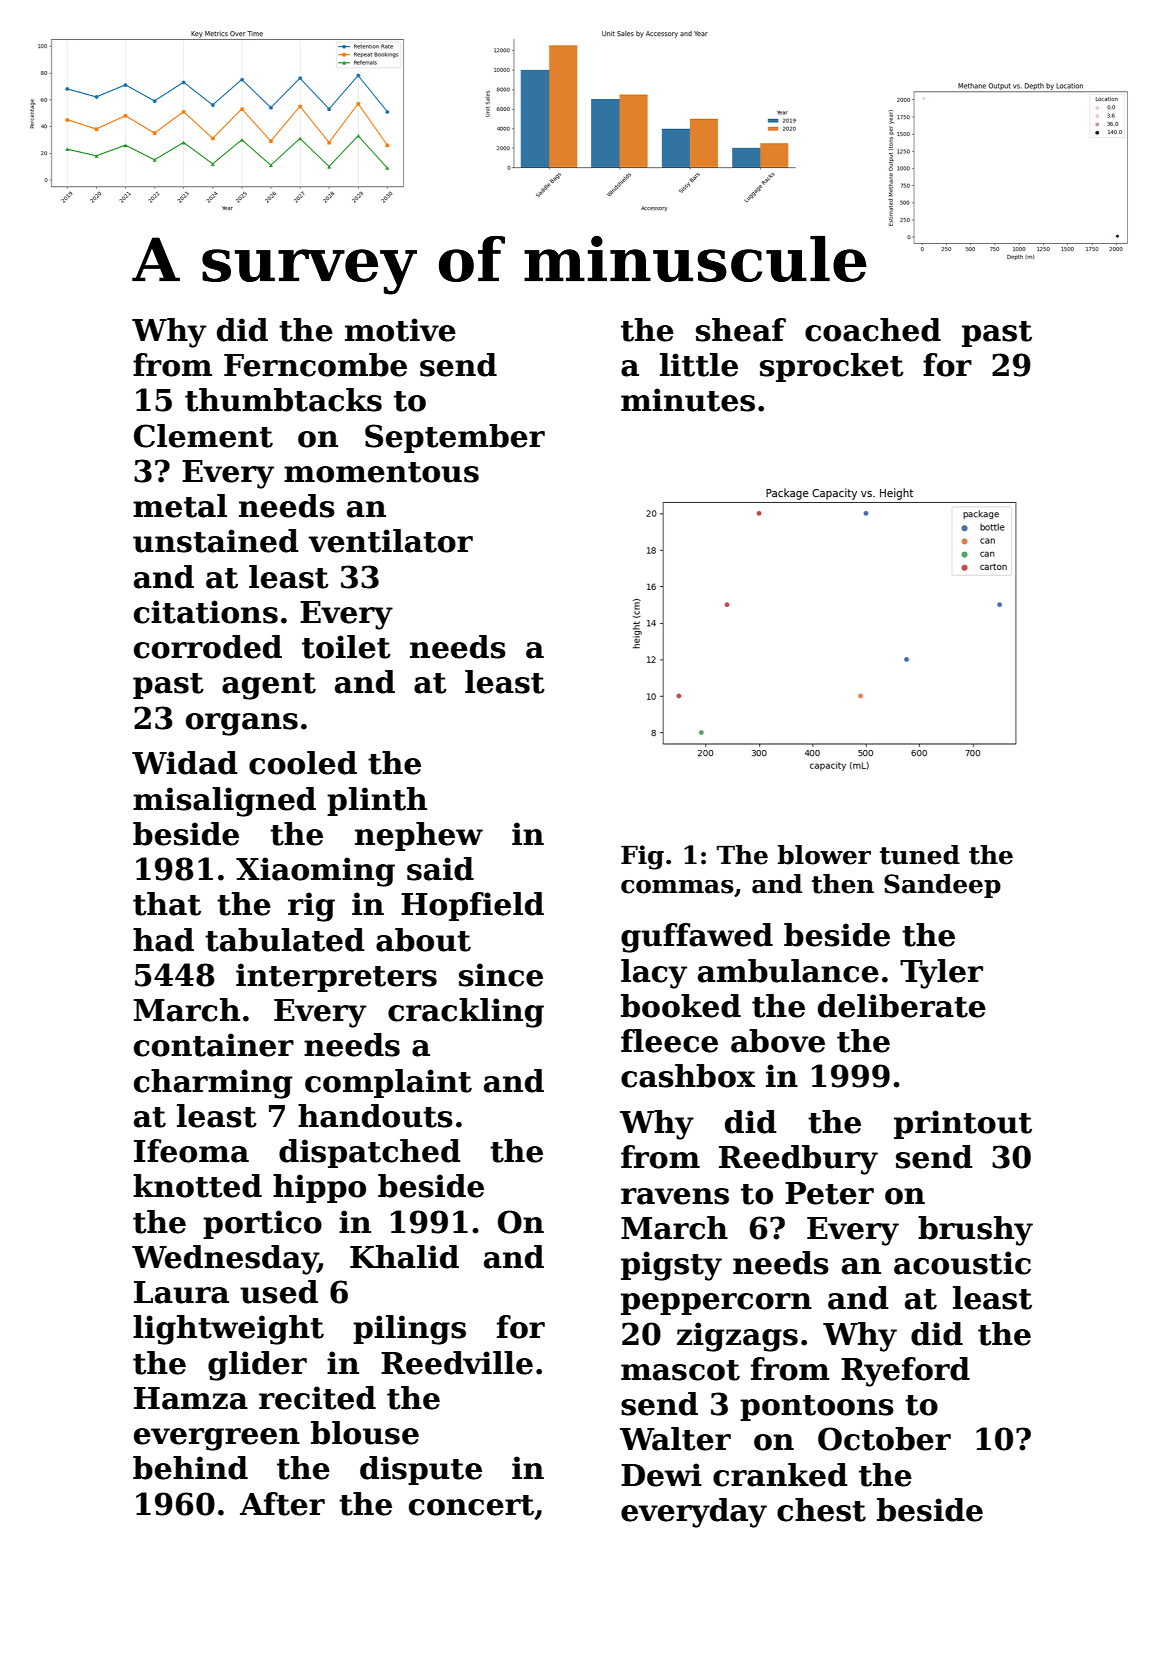 The width and height of the page is (1165, 1654). What do you see at coordinates (680, 1370) in the page?
I see `mascot` at bounding box center [680, 1370].
